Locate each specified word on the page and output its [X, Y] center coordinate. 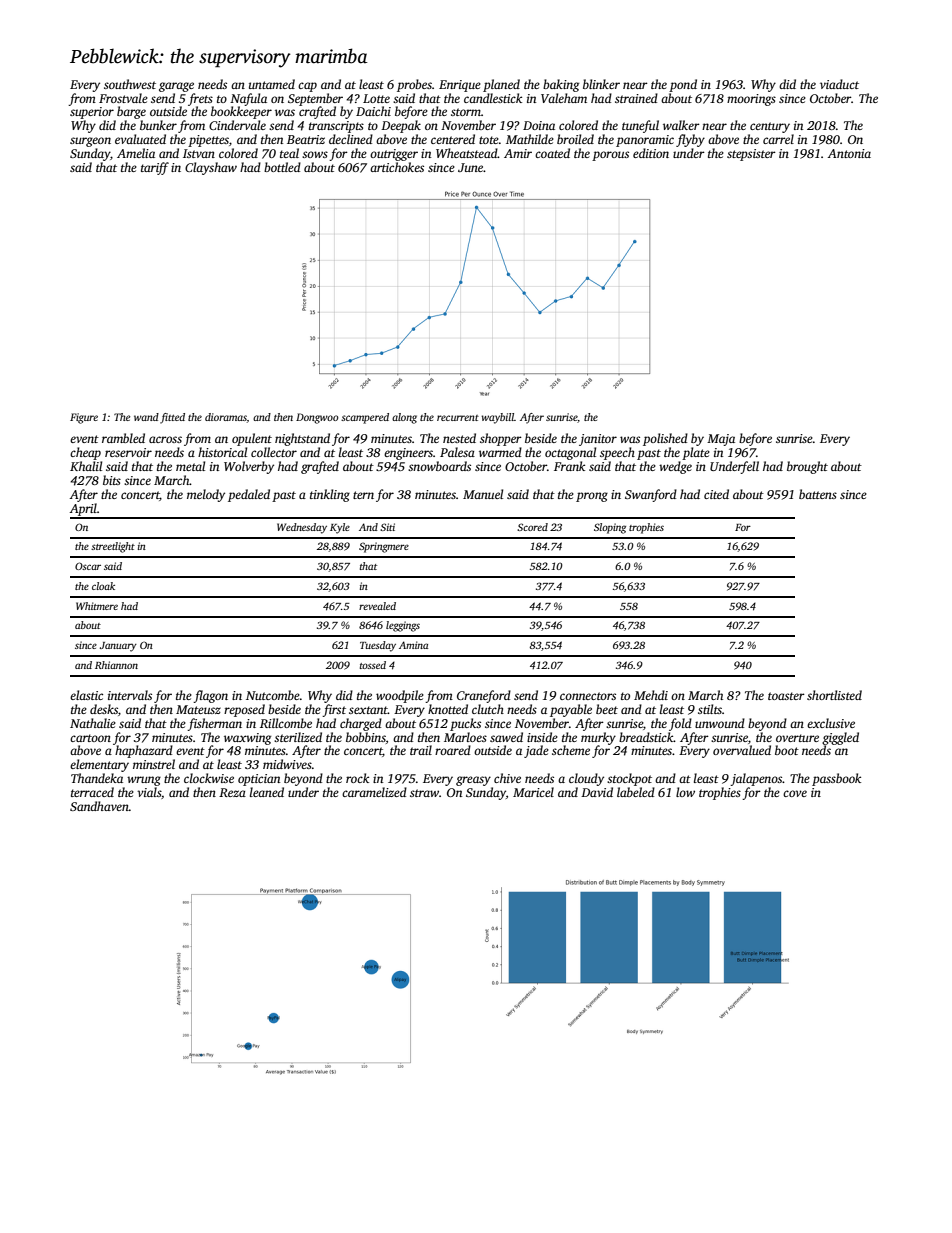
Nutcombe [273, 695]
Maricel [533, 792]
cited [716, 494]
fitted [172, 418]
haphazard [144, 751]
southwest [130, 84]
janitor [598, 440]
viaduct [839, 84]
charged [361, 724]
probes [414, 85]
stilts [710, 709]
